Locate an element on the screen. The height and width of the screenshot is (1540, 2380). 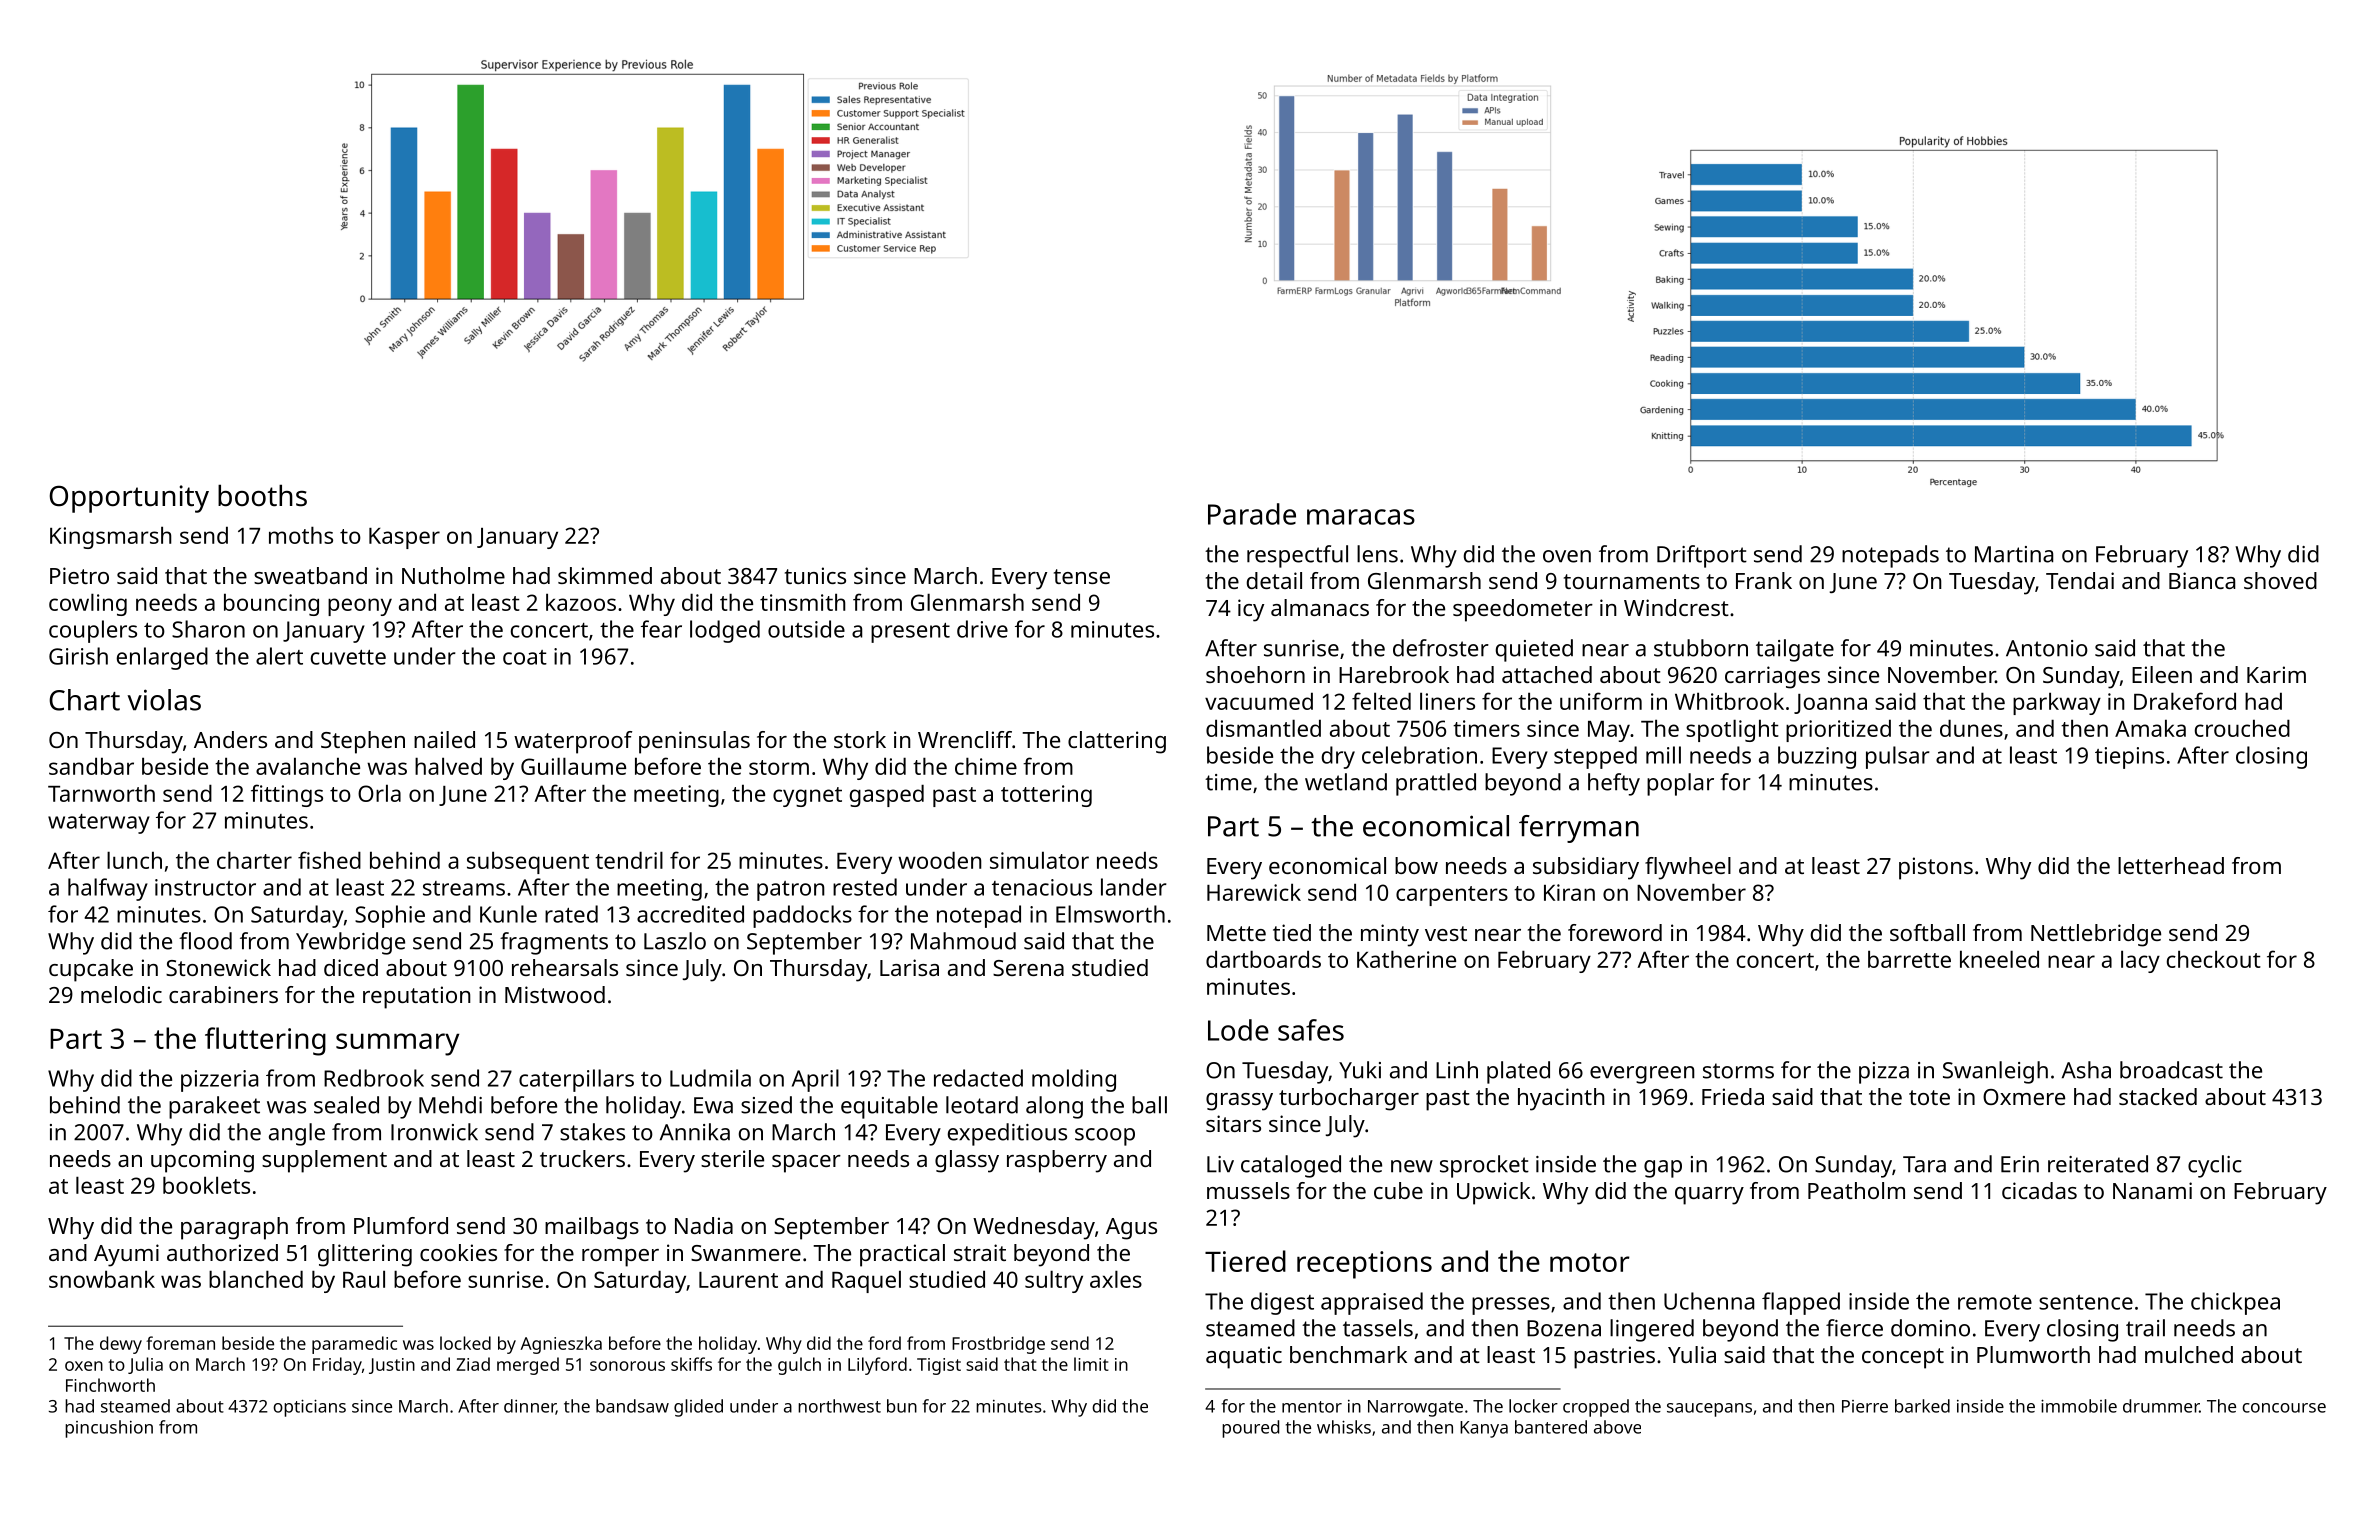
pistons is located at coordinates (1936, 868).
